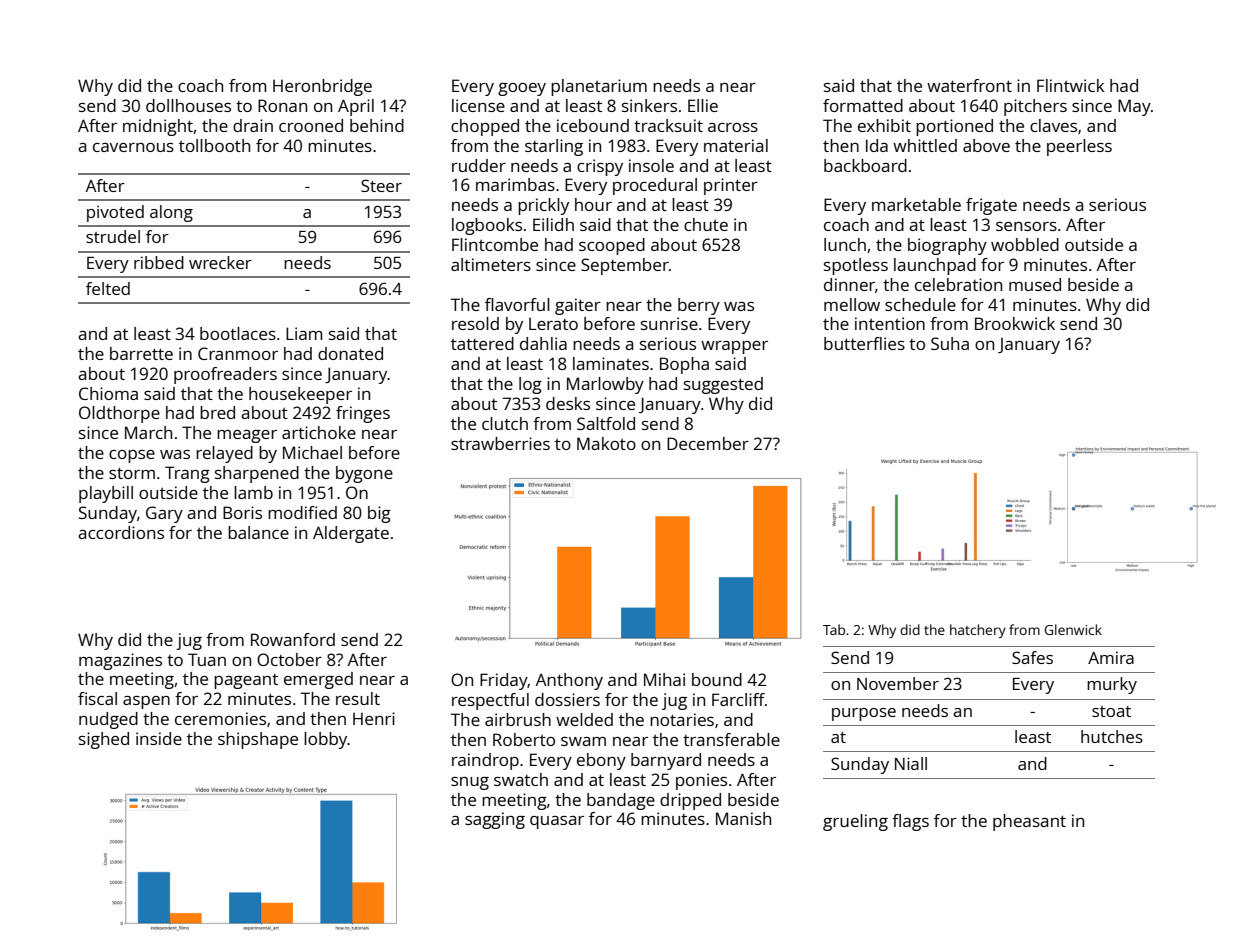 The width and height of the document is (1233, 952). I want to click on barrette, so click(141, 353).
